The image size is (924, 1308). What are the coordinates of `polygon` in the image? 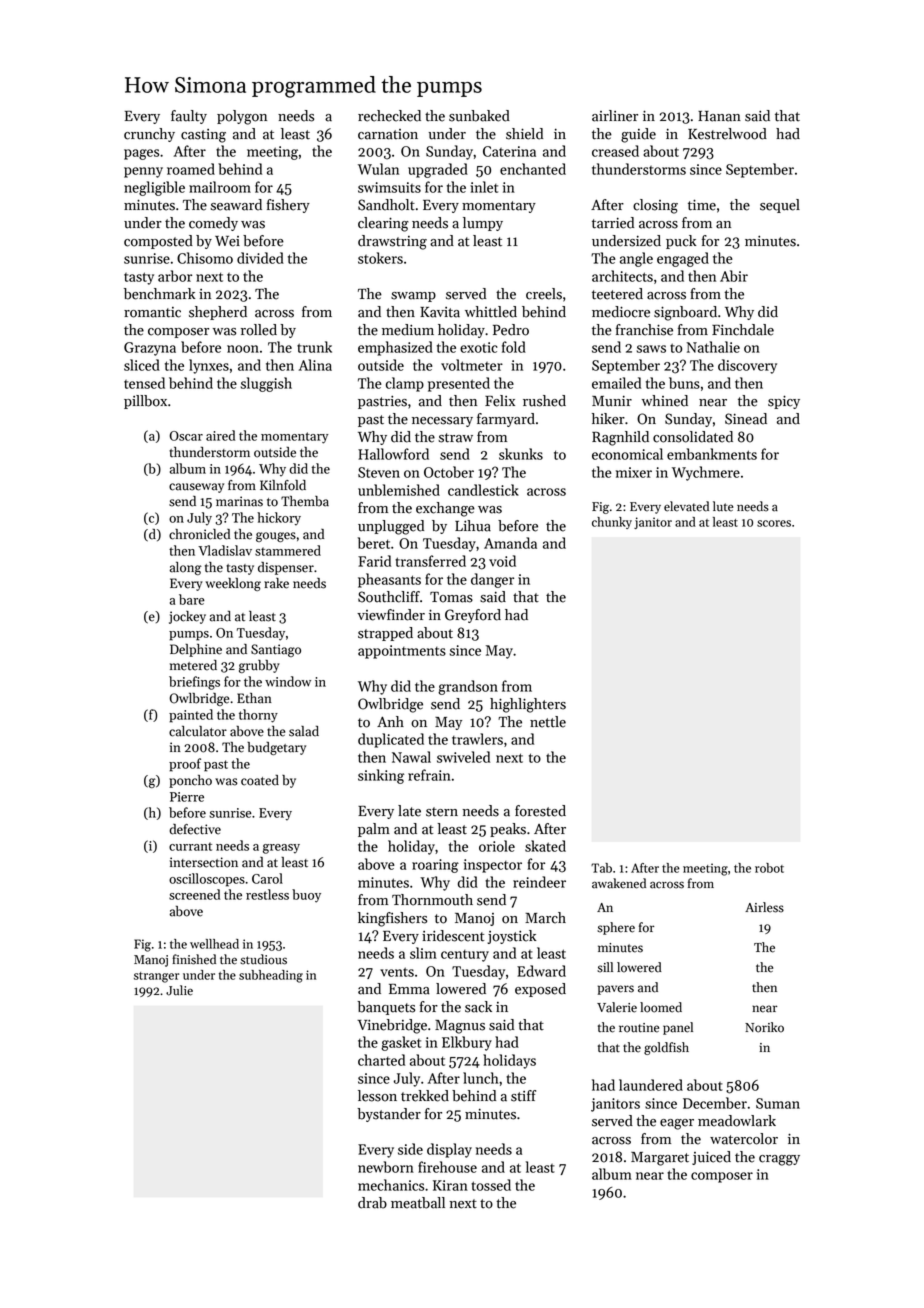 It's located at (242, 117).
